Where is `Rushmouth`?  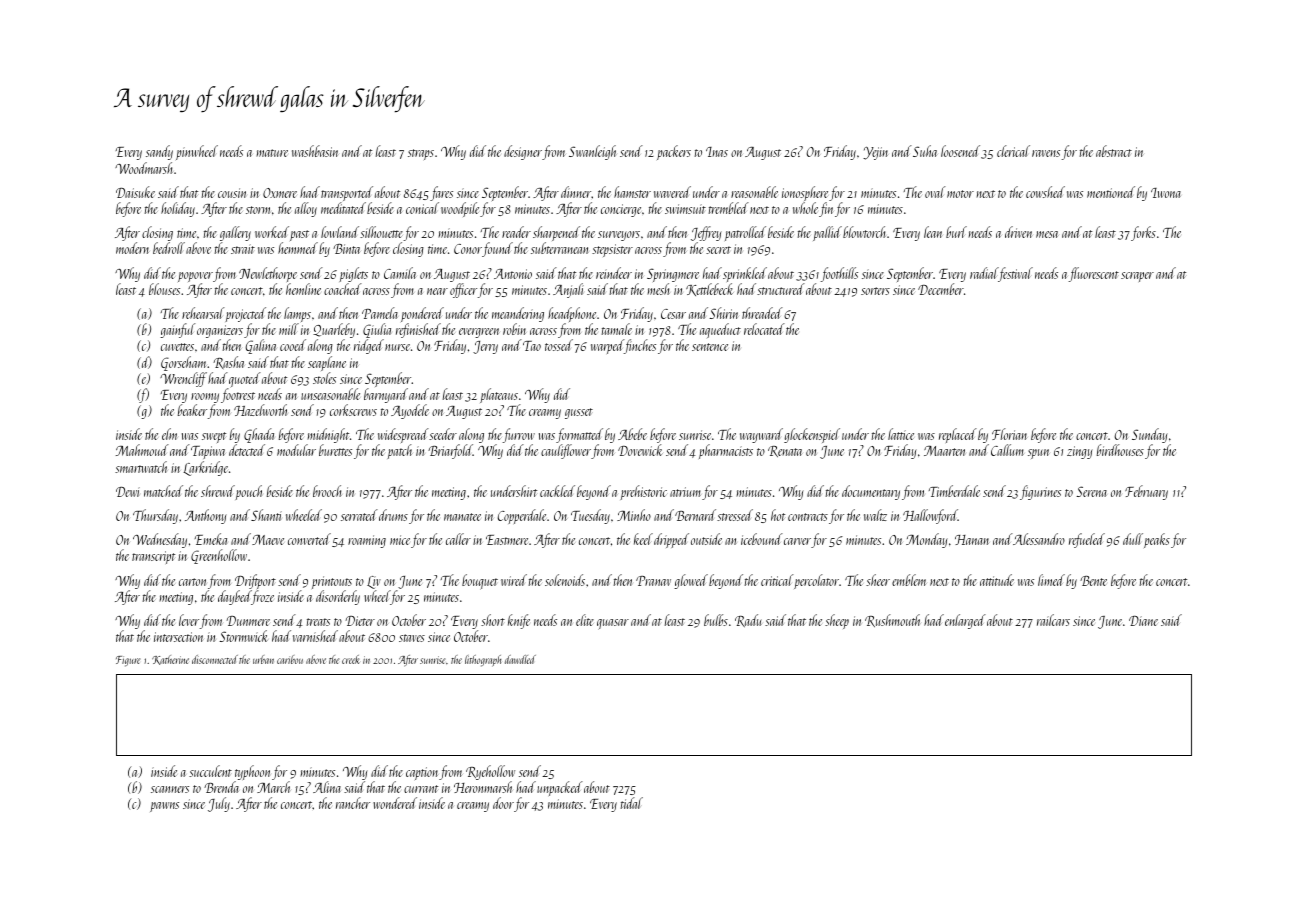 Rushmouth is located at coordinates (892, 620).
